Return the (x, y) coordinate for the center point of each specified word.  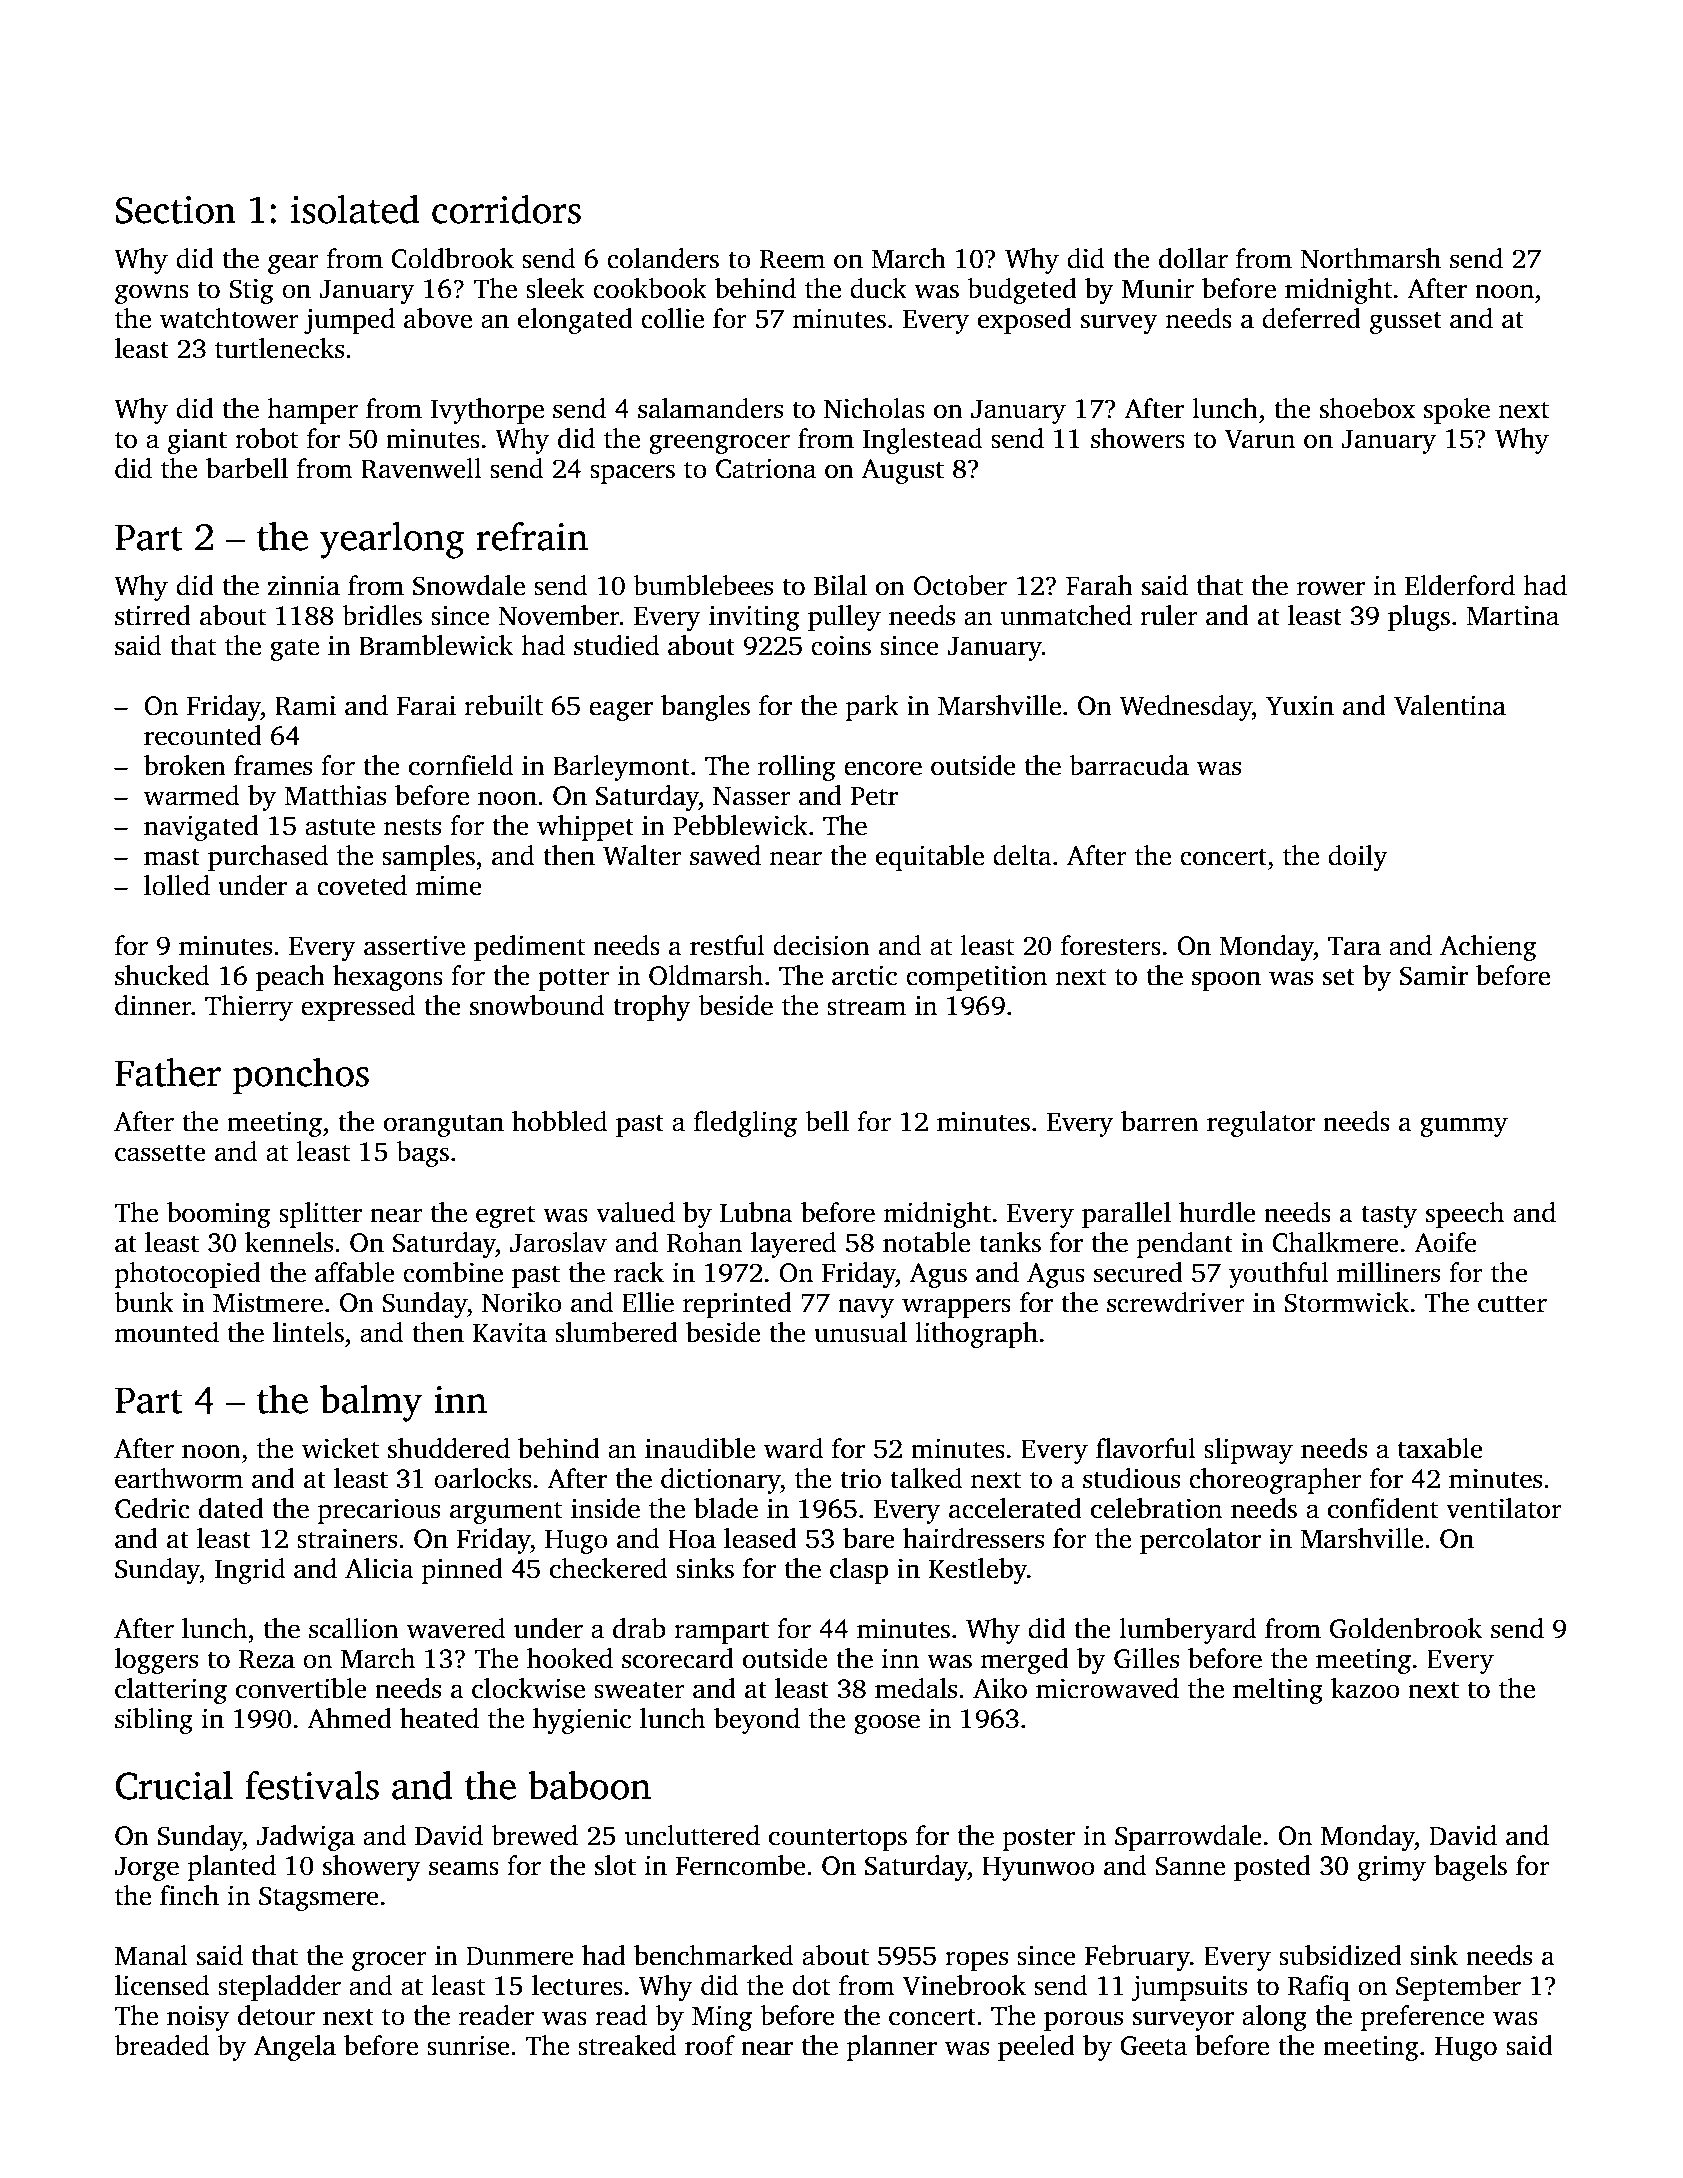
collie (672, 318)
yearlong (392, 540)
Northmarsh (1370, 258)
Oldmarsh (706, 975)
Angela (295, 2048)
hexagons (388, 978)
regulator (1261, 1124)
